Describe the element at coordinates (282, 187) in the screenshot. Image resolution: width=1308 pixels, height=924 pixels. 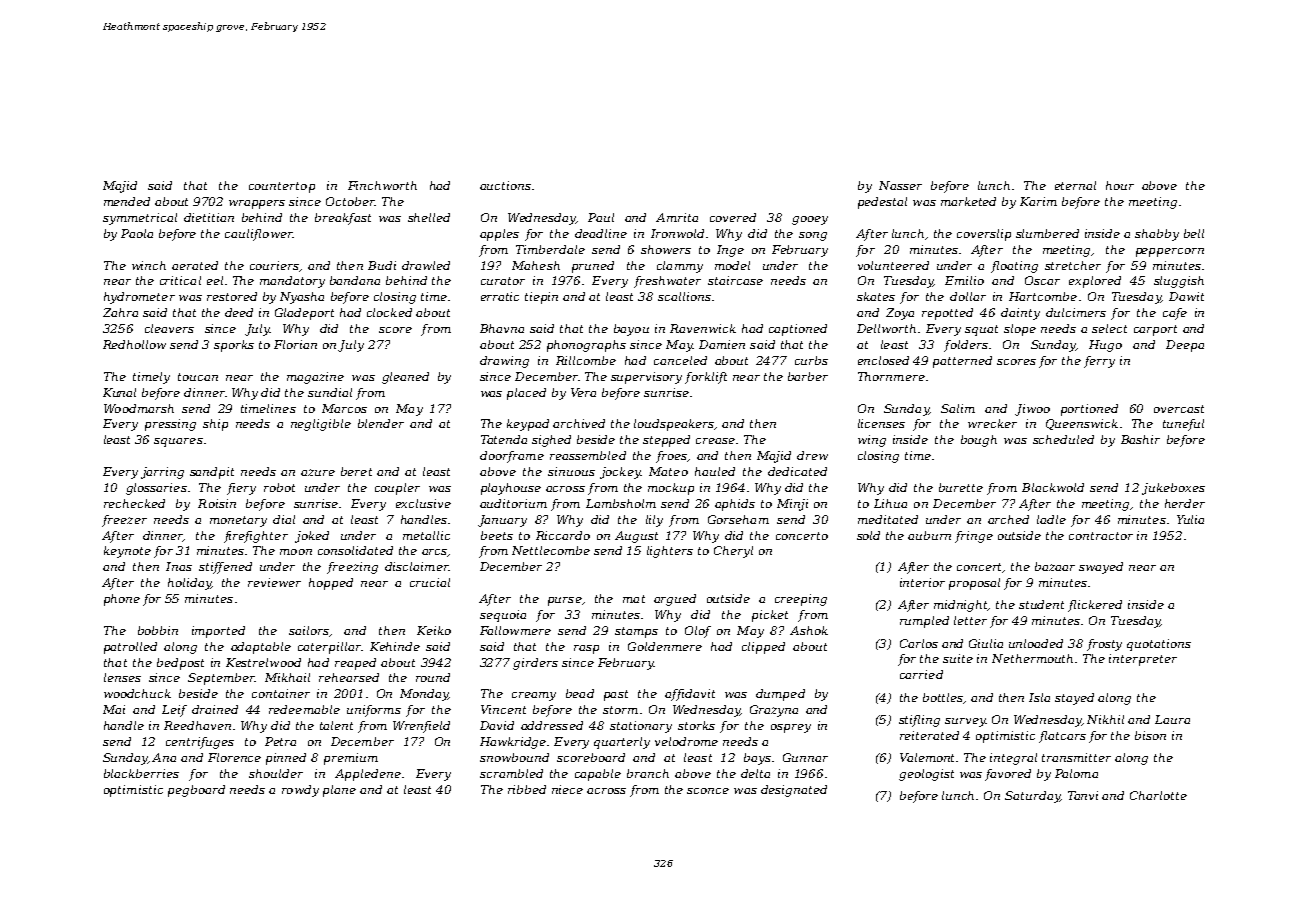
I see `countertop` at that location.
